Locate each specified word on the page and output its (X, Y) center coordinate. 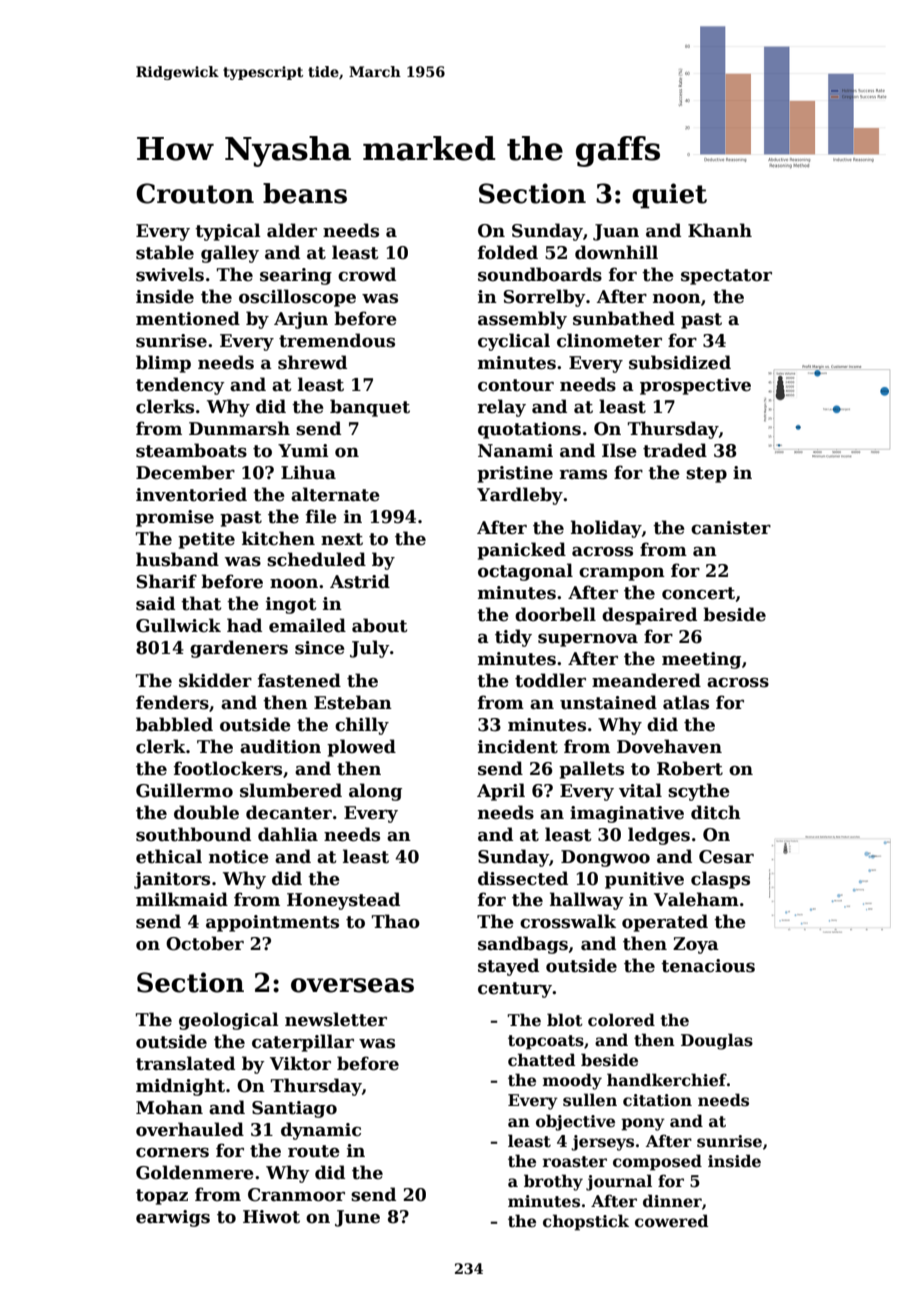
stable (165, 252)
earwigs (173, 1218)
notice (239, 857)
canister (731, 528)
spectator (726, 277)
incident (518, 746)
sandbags (523, 945)
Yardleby (520, 496)
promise (175, 518)
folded (508, 252)
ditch (716, 812)
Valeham (696, 899)
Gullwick (178, 625)
